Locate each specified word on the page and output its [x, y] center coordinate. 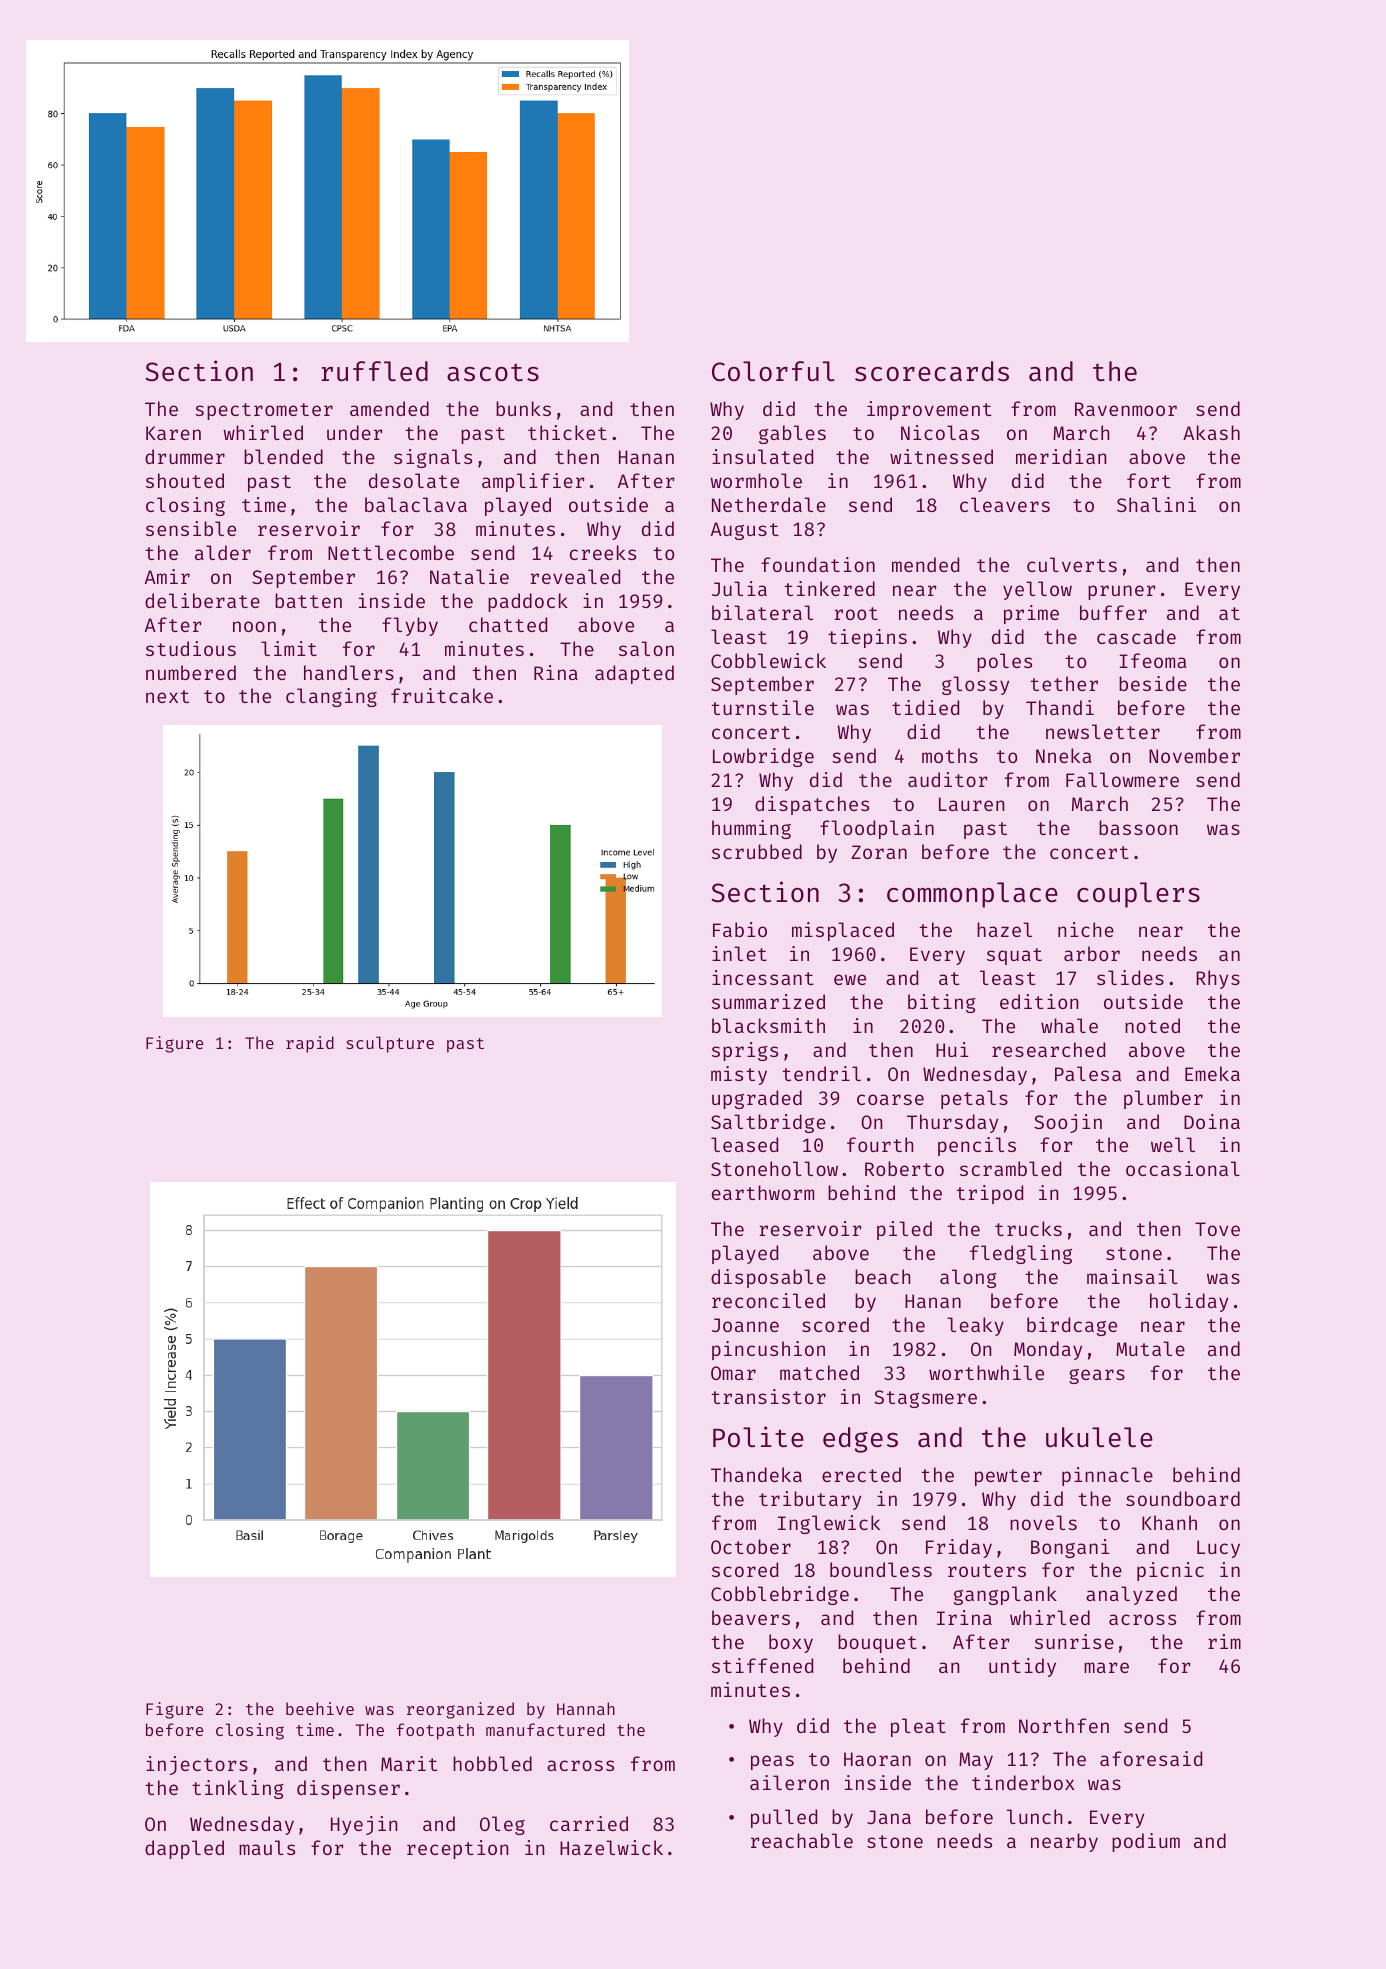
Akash [1211, 432]
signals [433, 458]
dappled [184, 1849]
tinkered [830, 588]
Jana [889, 1817]
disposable [768, 1278]
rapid [310, 1044]
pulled [784, 1818]
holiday [1189, 1302]
